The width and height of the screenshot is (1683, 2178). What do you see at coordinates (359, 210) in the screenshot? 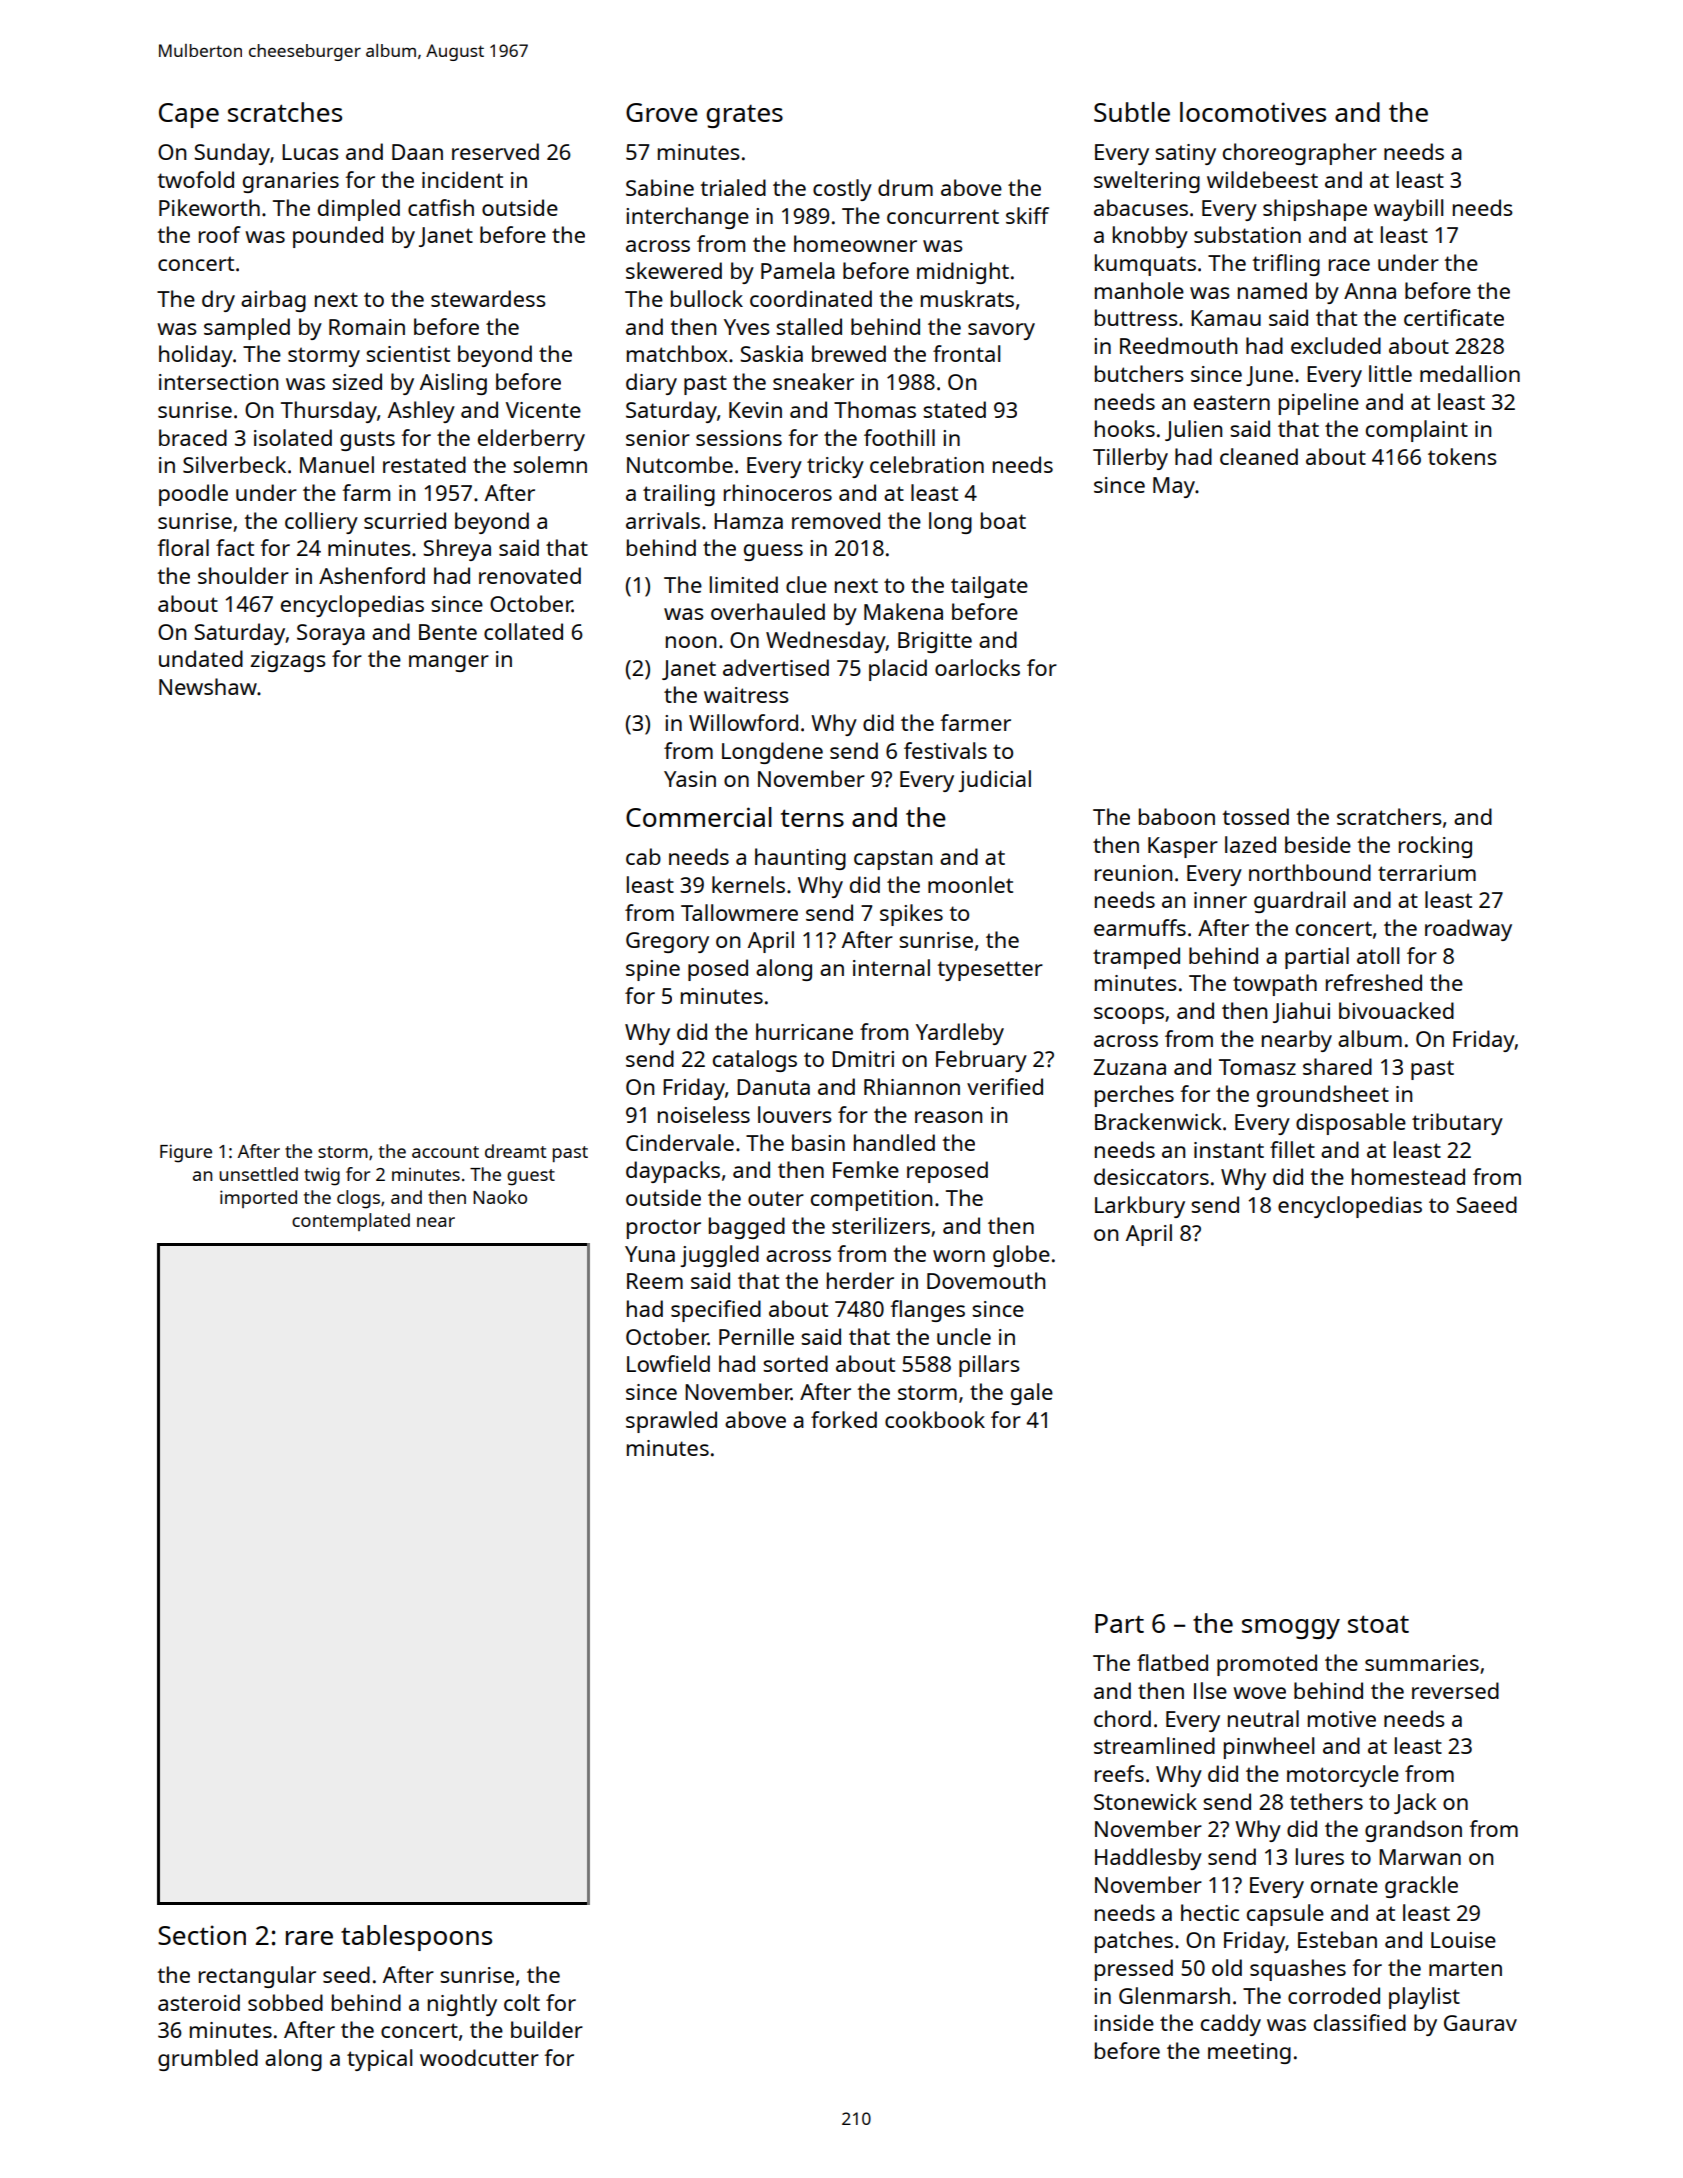
I see `dimpled` at bounding box center [359, 210].
